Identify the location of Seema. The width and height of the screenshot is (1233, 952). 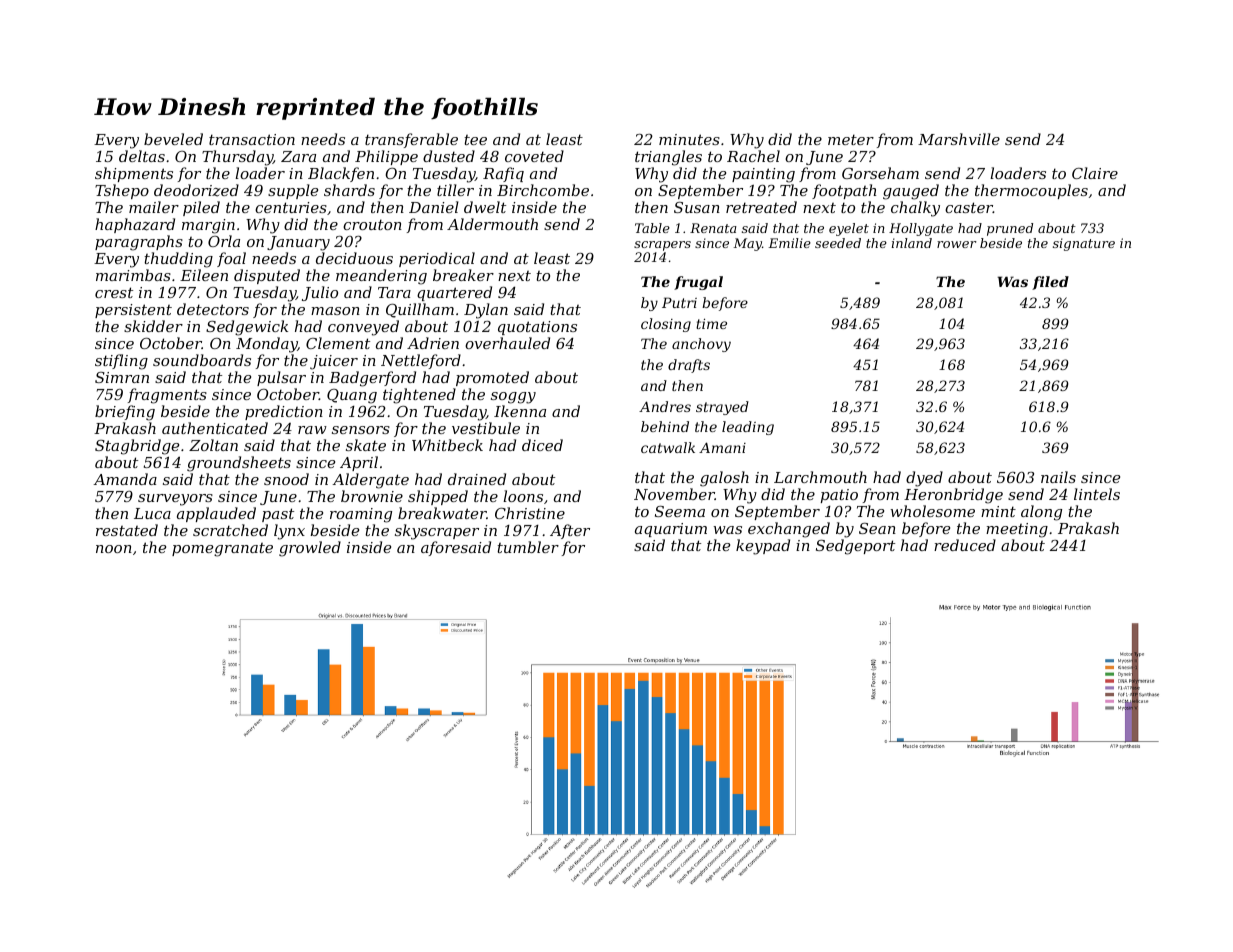
(680, 511).
